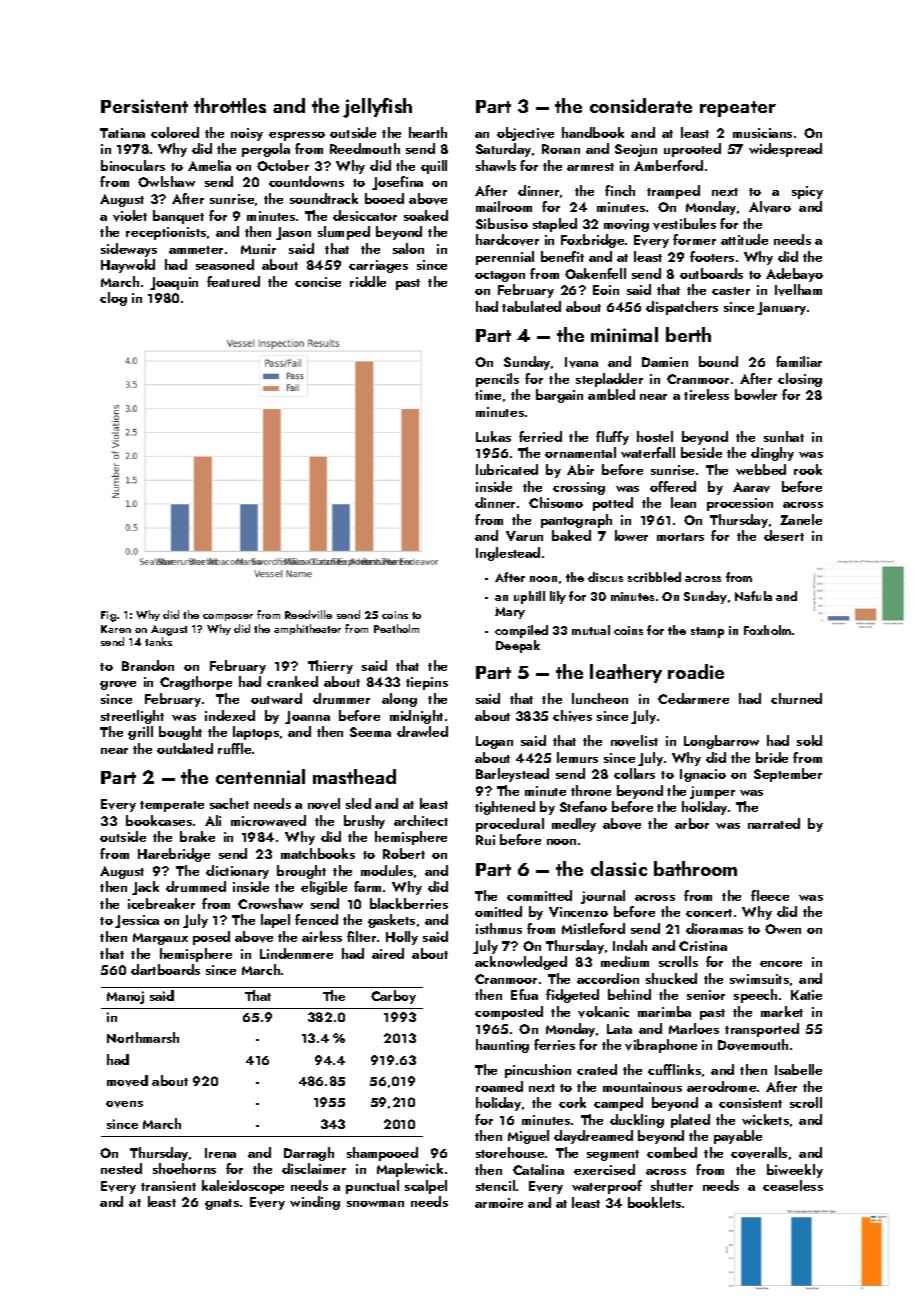 The height and width of the page is (1308, 924). What do you see at coordinates (680, 537) in the page?
I see `mortars` at bounding box center [680, 537].
